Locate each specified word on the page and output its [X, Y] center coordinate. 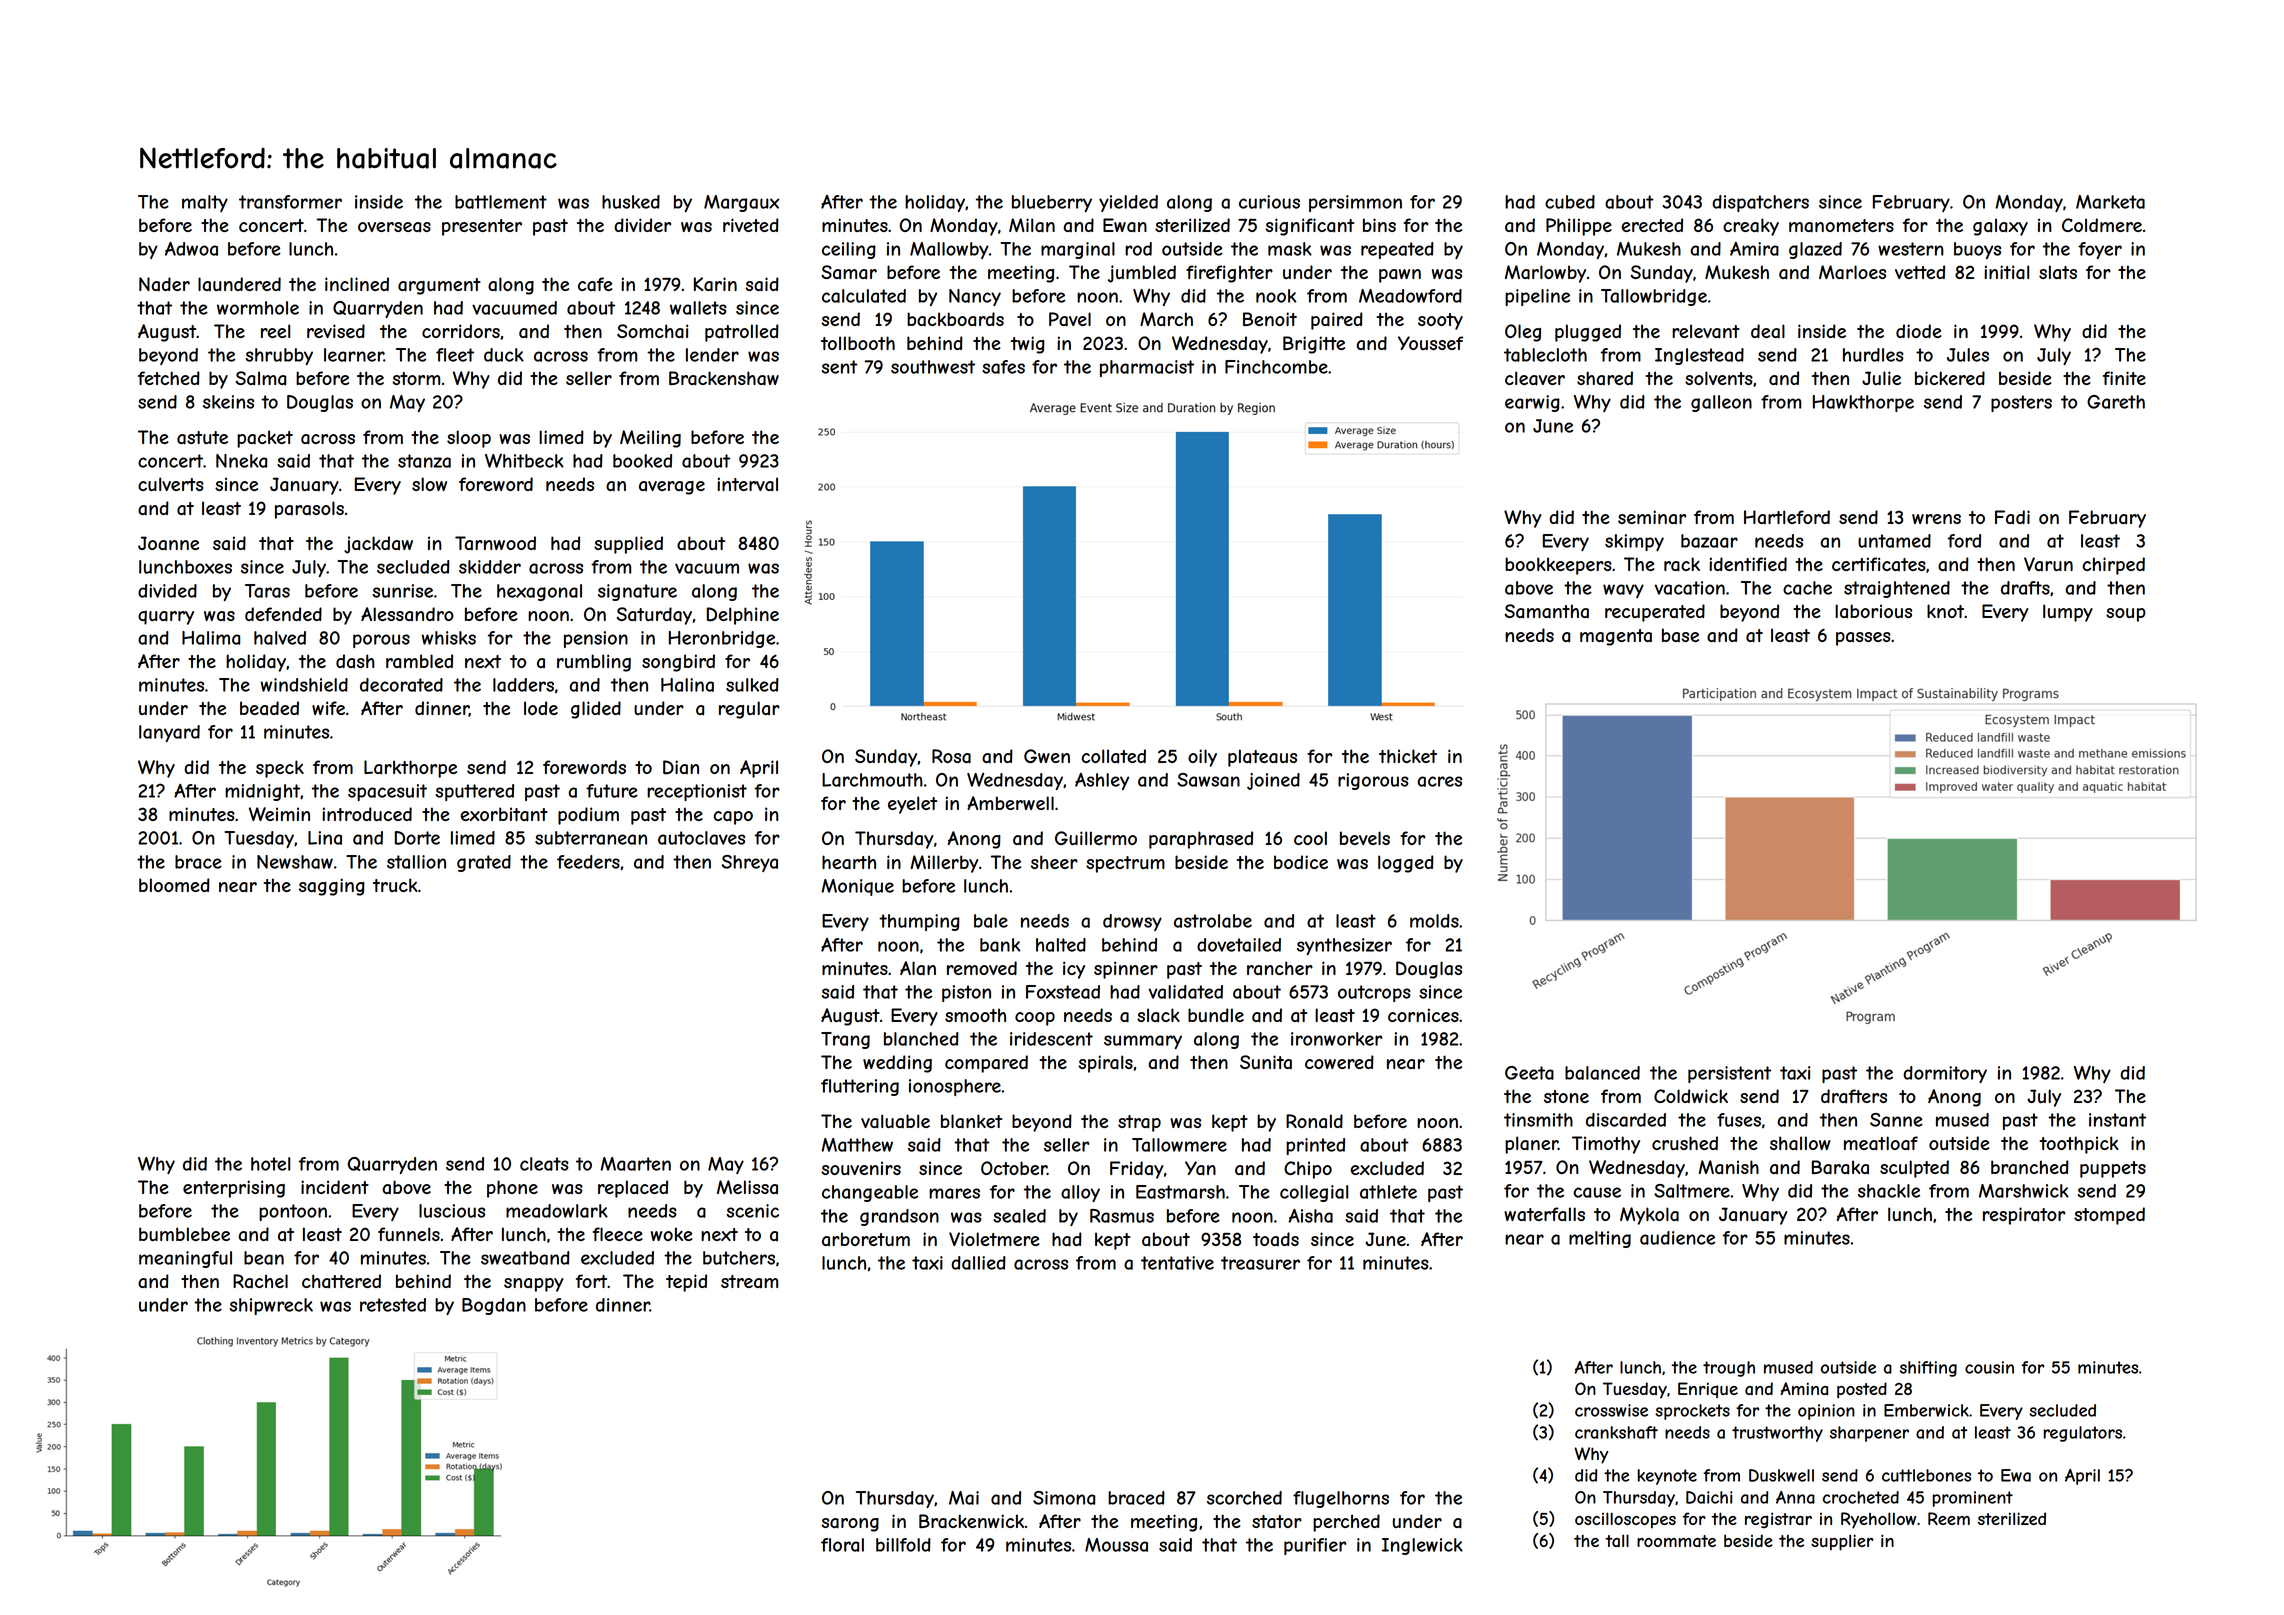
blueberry [1052, 203]
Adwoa [191, 249]
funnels [409, 1234]
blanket [971, 1121]
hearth [849, 862]
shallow [1800, 1143]
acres [1439, 781]
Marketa [2110, 202]
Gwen [1047, 756]
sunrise [403, 591]
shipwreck [271, 1306]
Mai [964, 1498]
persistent [1729, 1074]
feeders [588, 862]
